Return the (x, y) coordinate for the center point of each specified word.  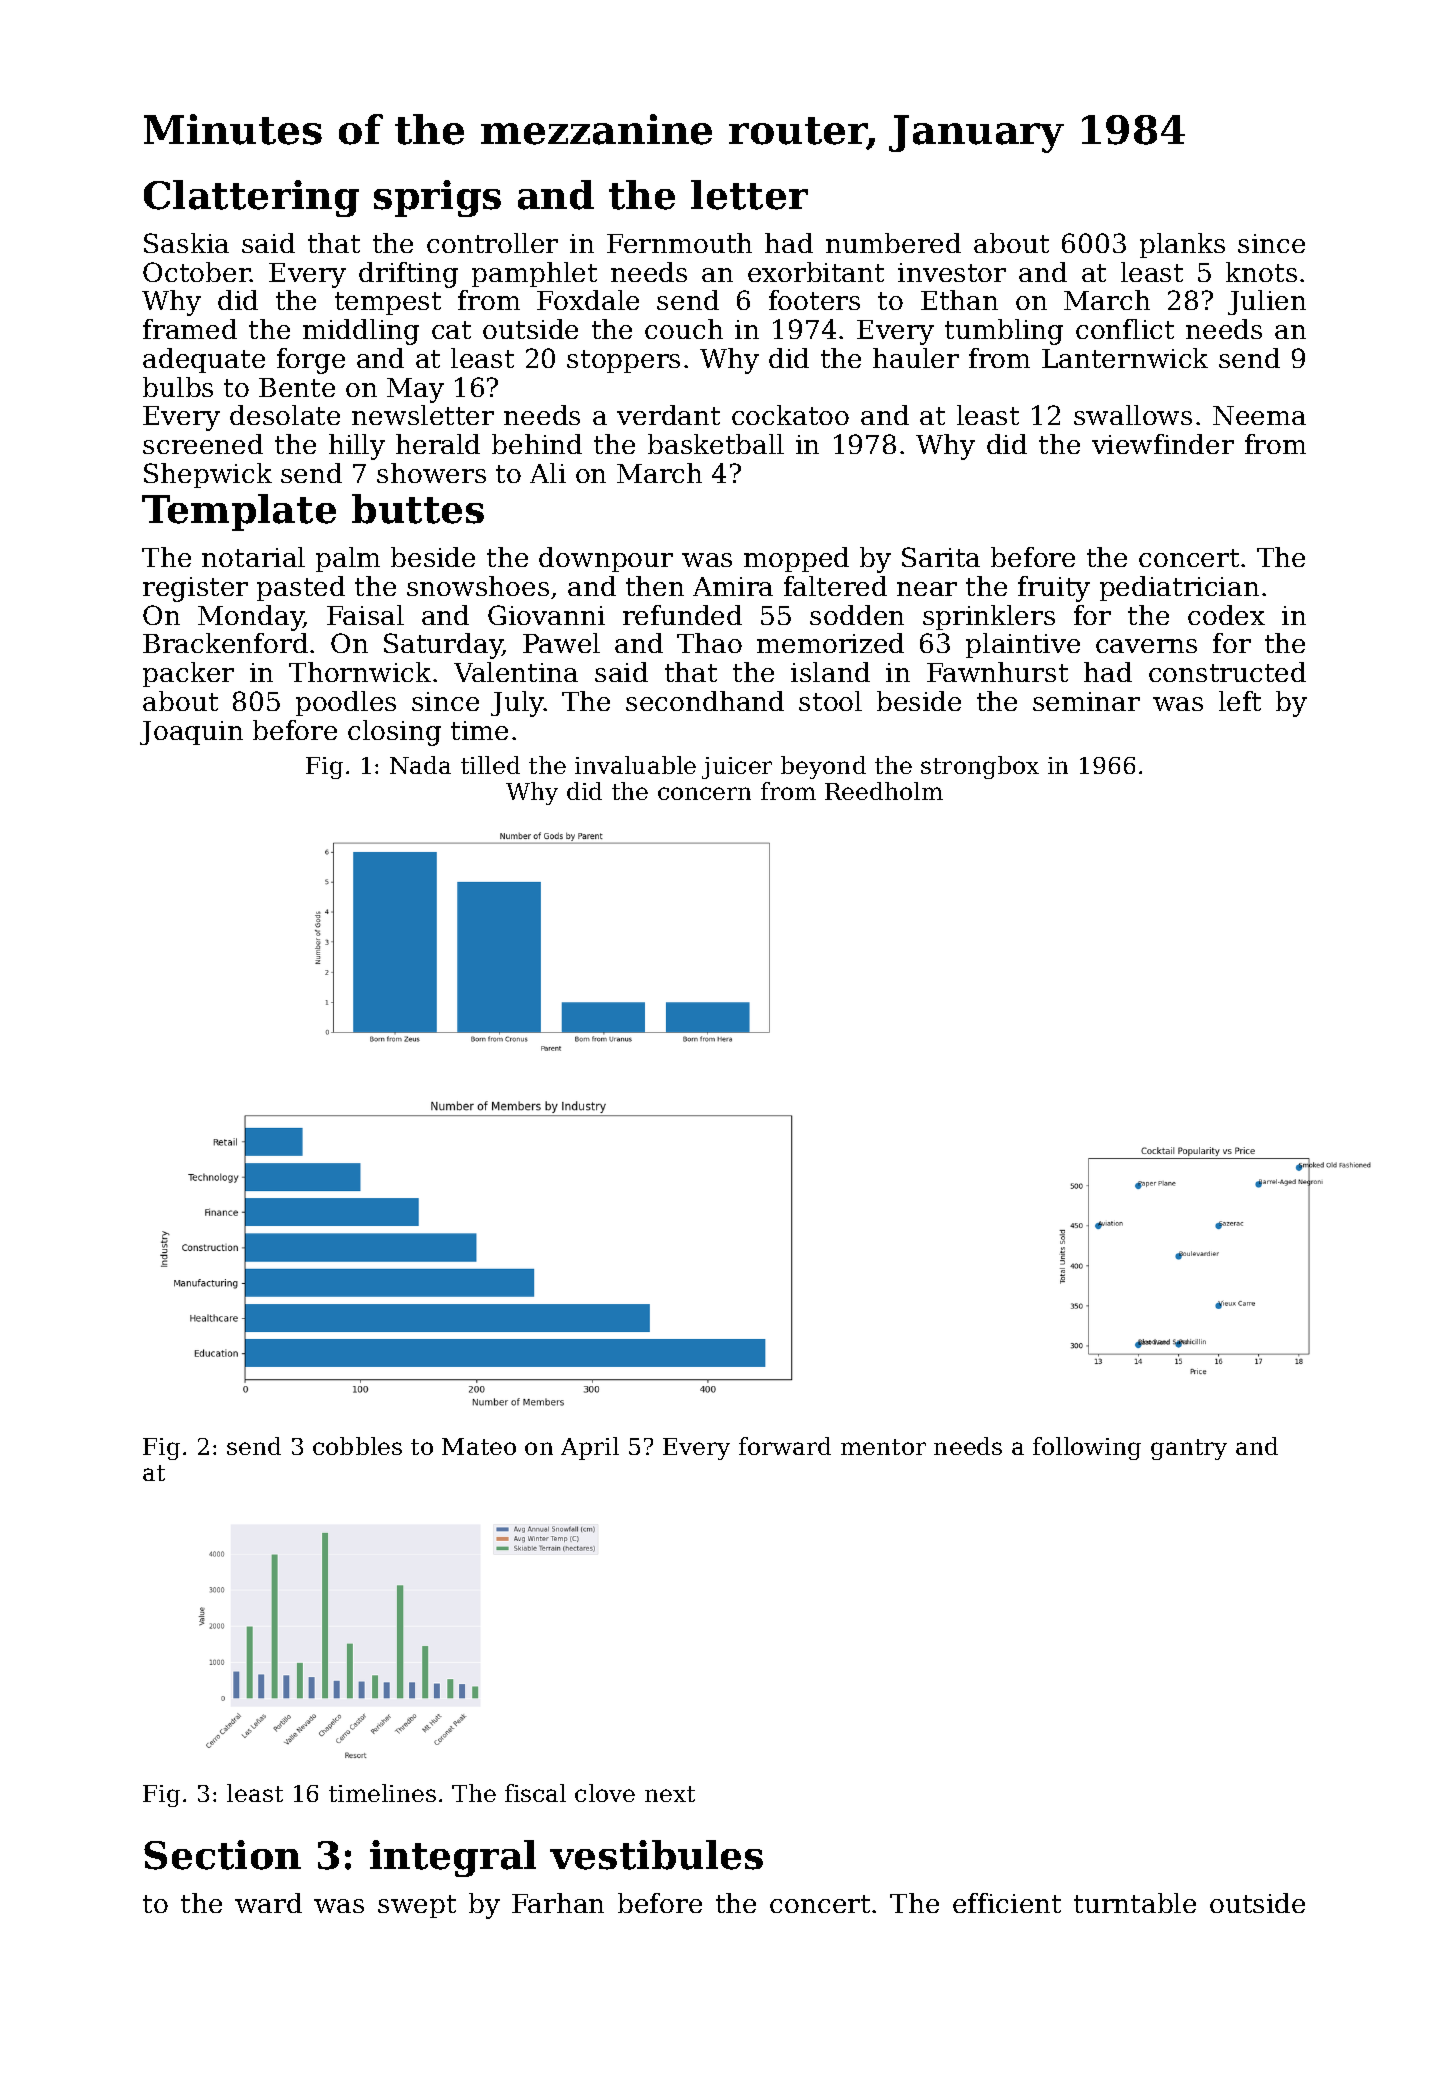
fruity (1054, 589)
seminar (1086, 701)
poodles (346, 703)
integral (453, 1858)
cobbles (357, 1446)
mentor (883, 1447)
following (1087, 1448)
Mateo (479, 1446)
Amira (733, 586)
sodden (857, 615)
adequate (204, 360)
